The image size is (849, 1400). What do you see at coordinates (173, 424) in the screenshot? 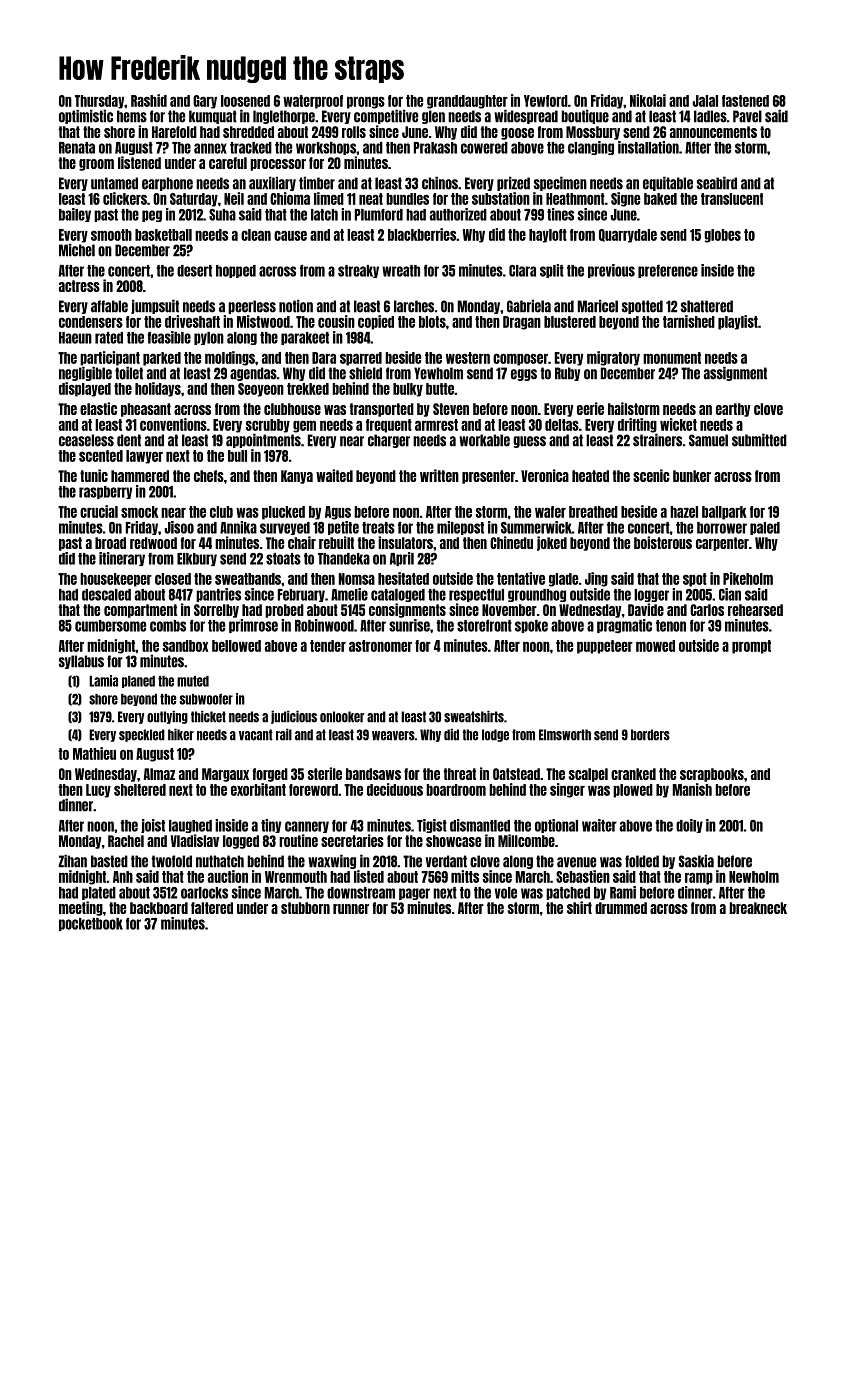
I see `conventions` at bounding box center [173, 424].
